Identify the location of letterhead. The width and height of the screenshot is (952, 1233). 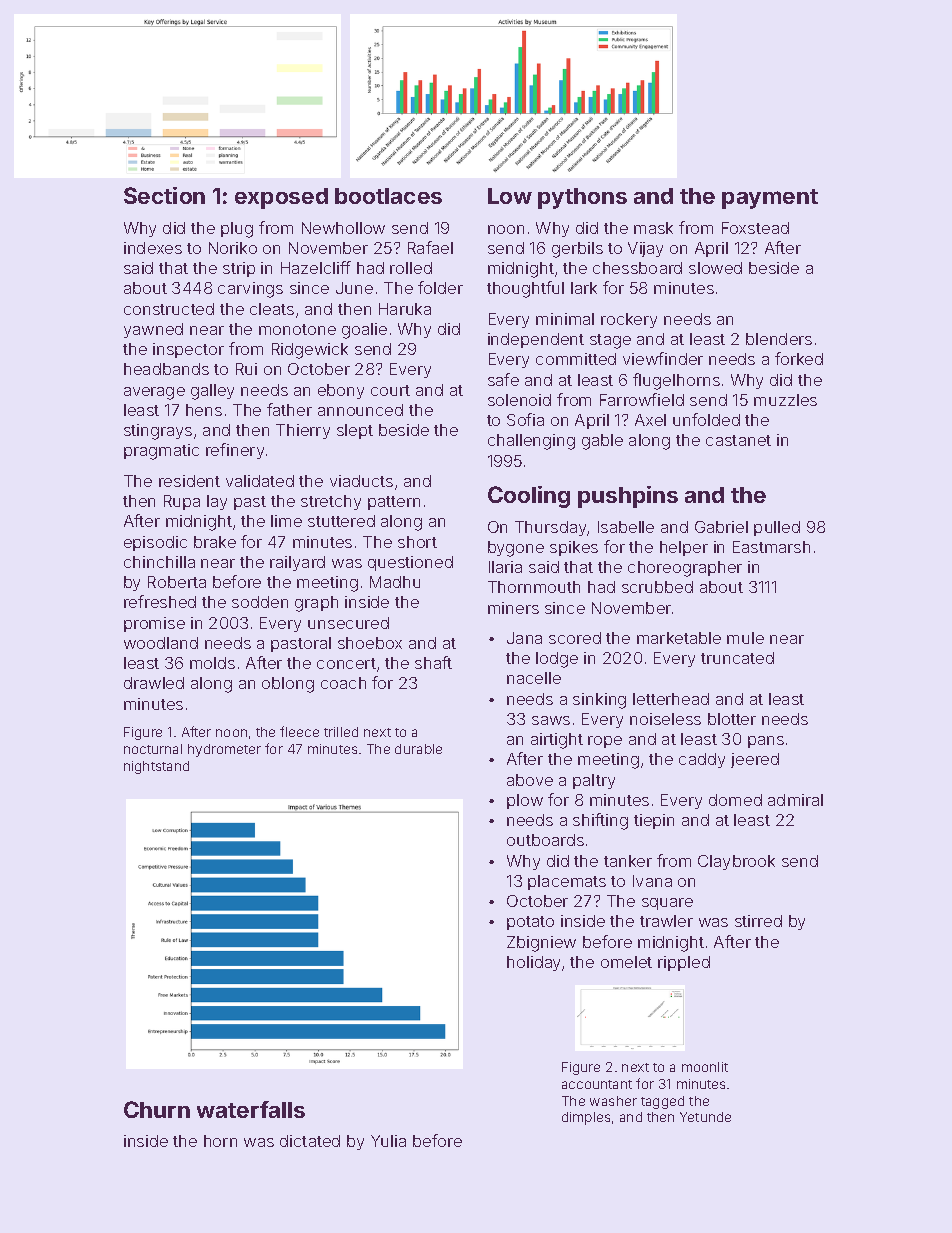
(671, 699).
